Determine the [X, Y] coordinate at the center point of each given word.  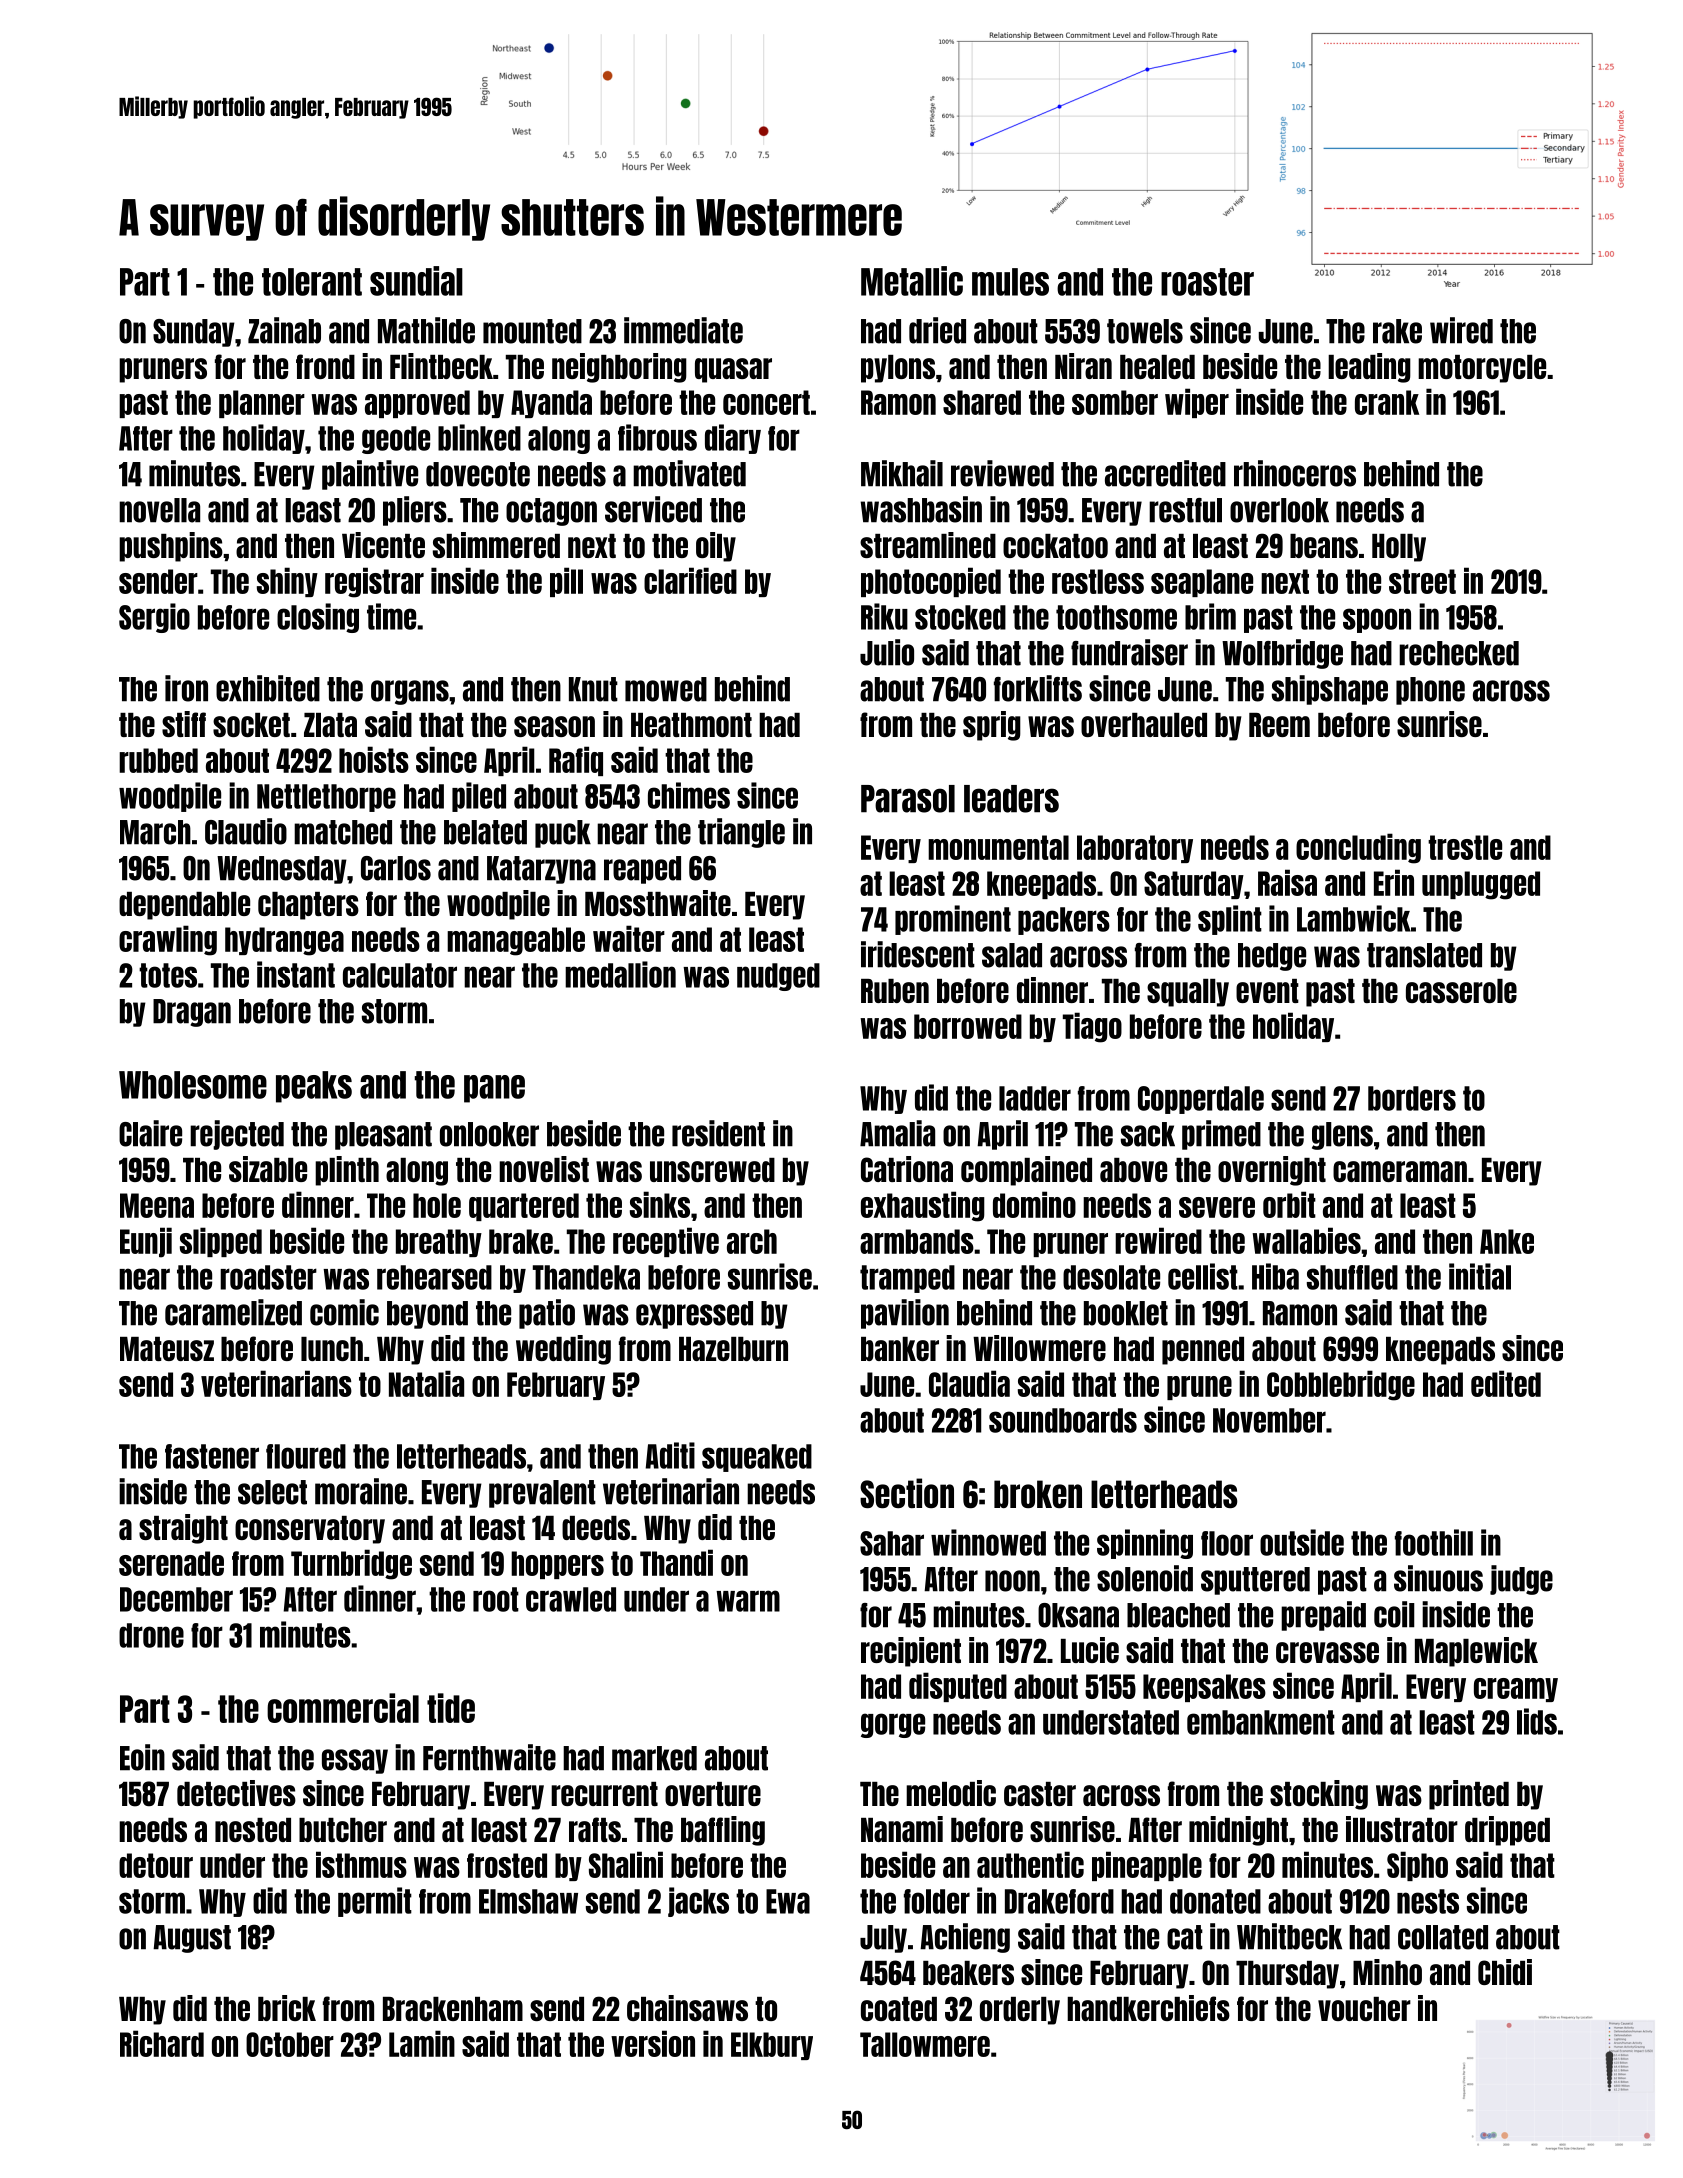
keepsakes [1204, 1688]
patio [547, 1314]
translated [1424, 955]
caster [1040, 1794]
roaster [1207, 282]
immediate [683, 330]
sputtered [1255, 1581]
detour [156, 1865]
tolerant [312, 282]
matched [343, 832]
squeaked [757, 1458]
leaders [1011, 799]
